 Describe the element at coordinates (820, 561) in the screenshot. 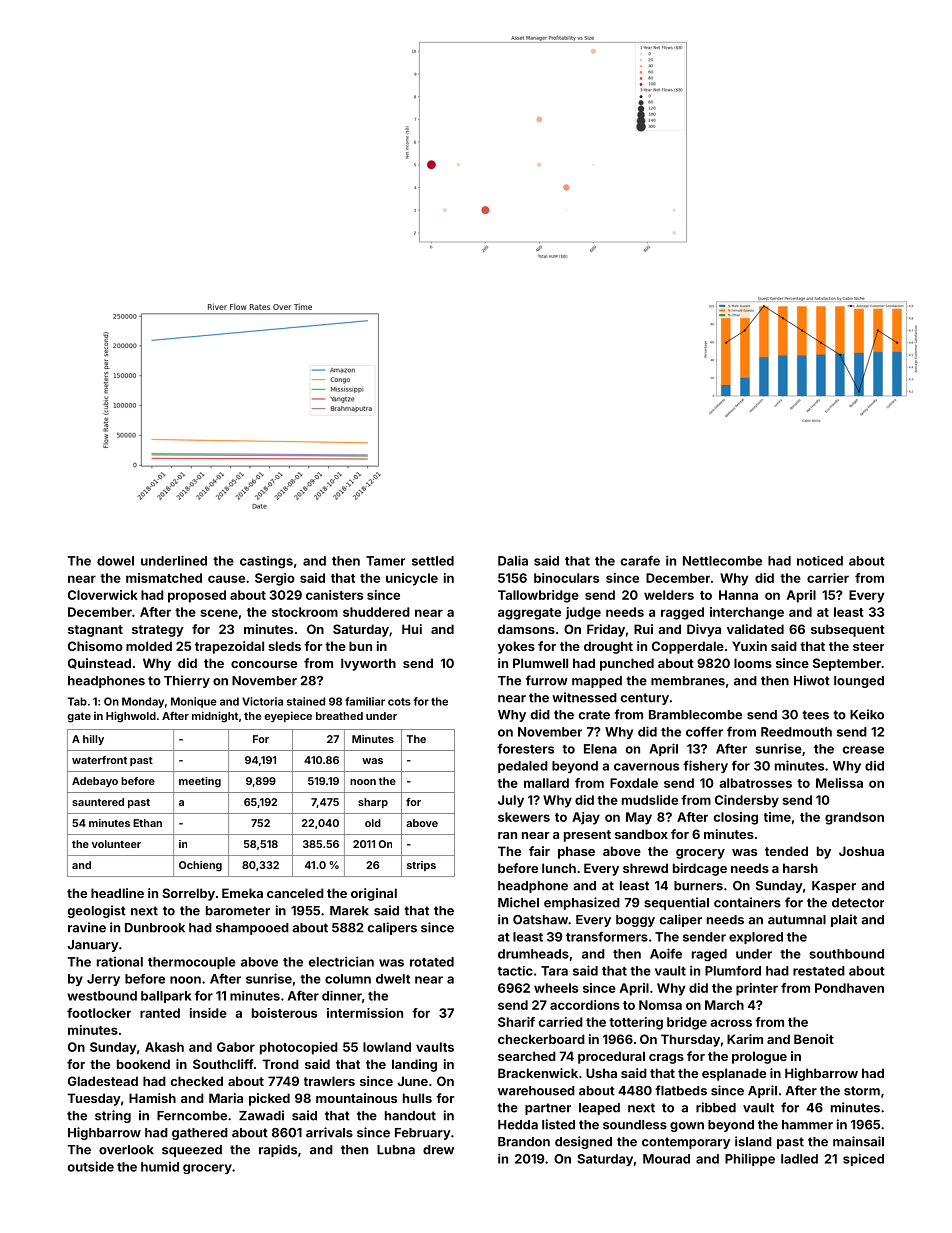

I see `noticed` at that location.
